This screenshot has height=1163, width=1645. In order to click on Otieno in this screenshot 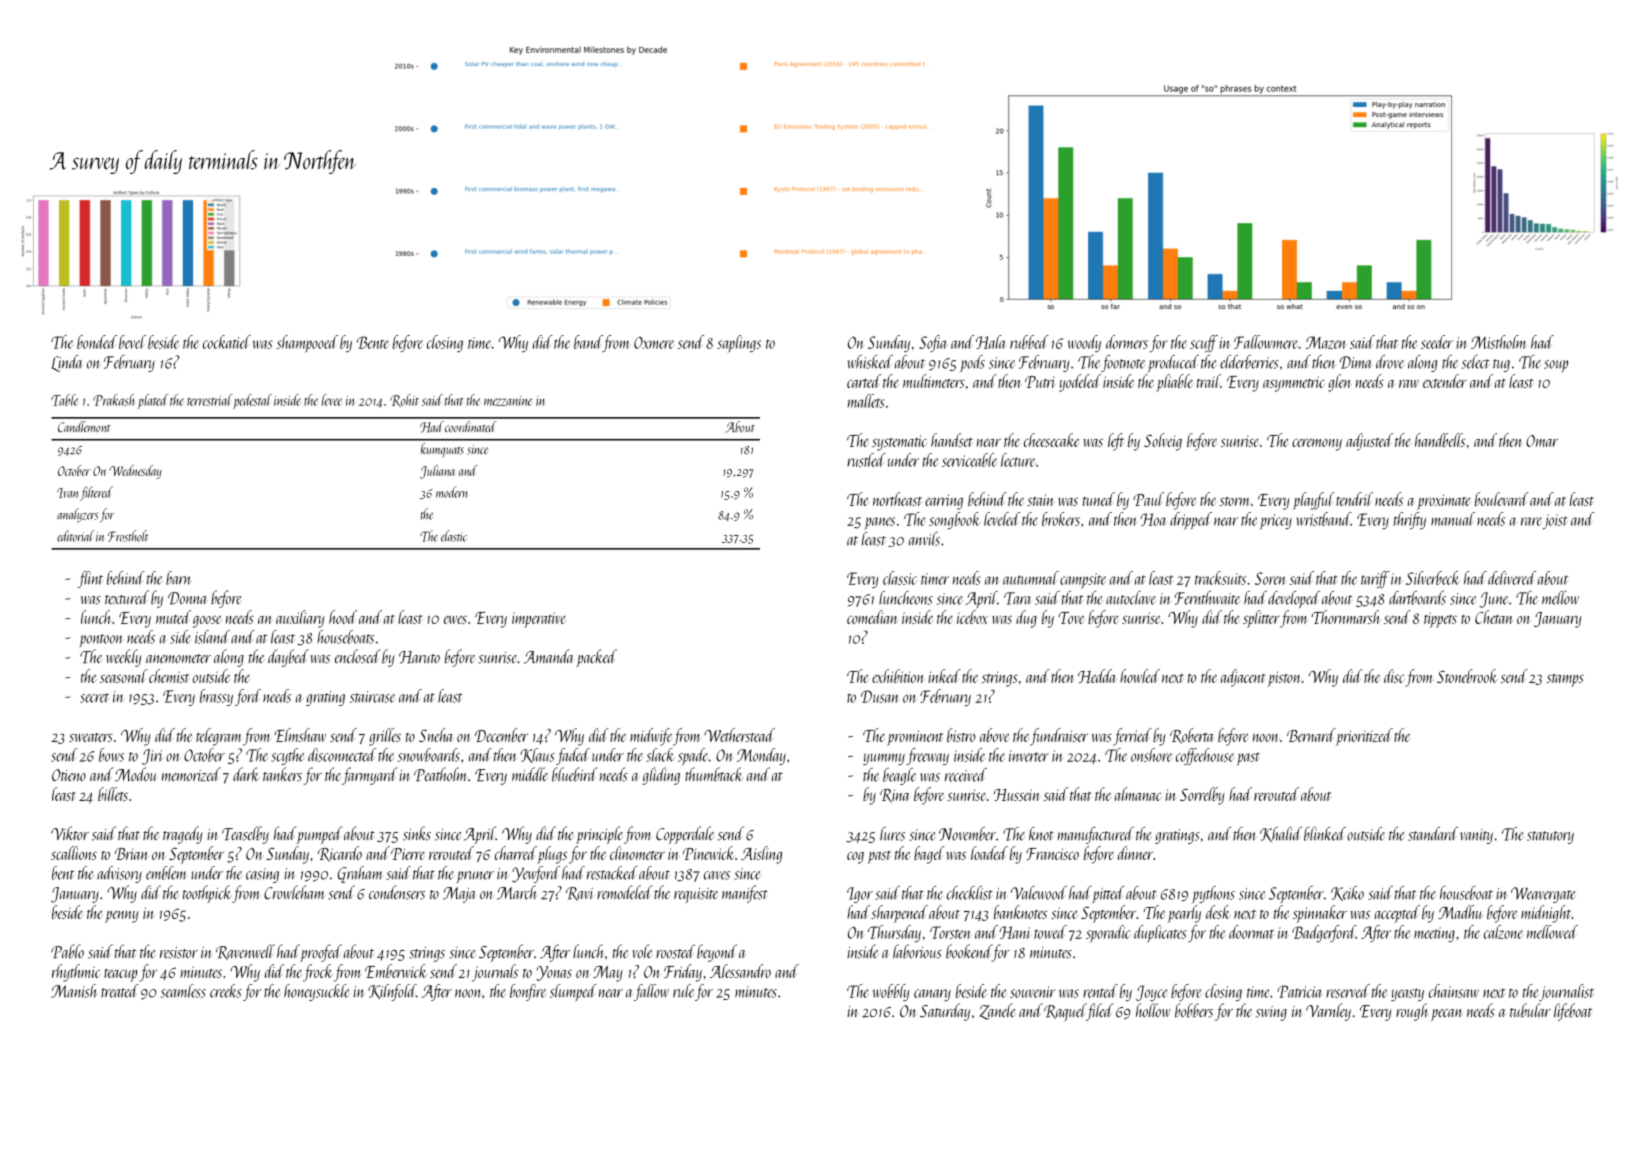, I will do `click(69, 775)`.
